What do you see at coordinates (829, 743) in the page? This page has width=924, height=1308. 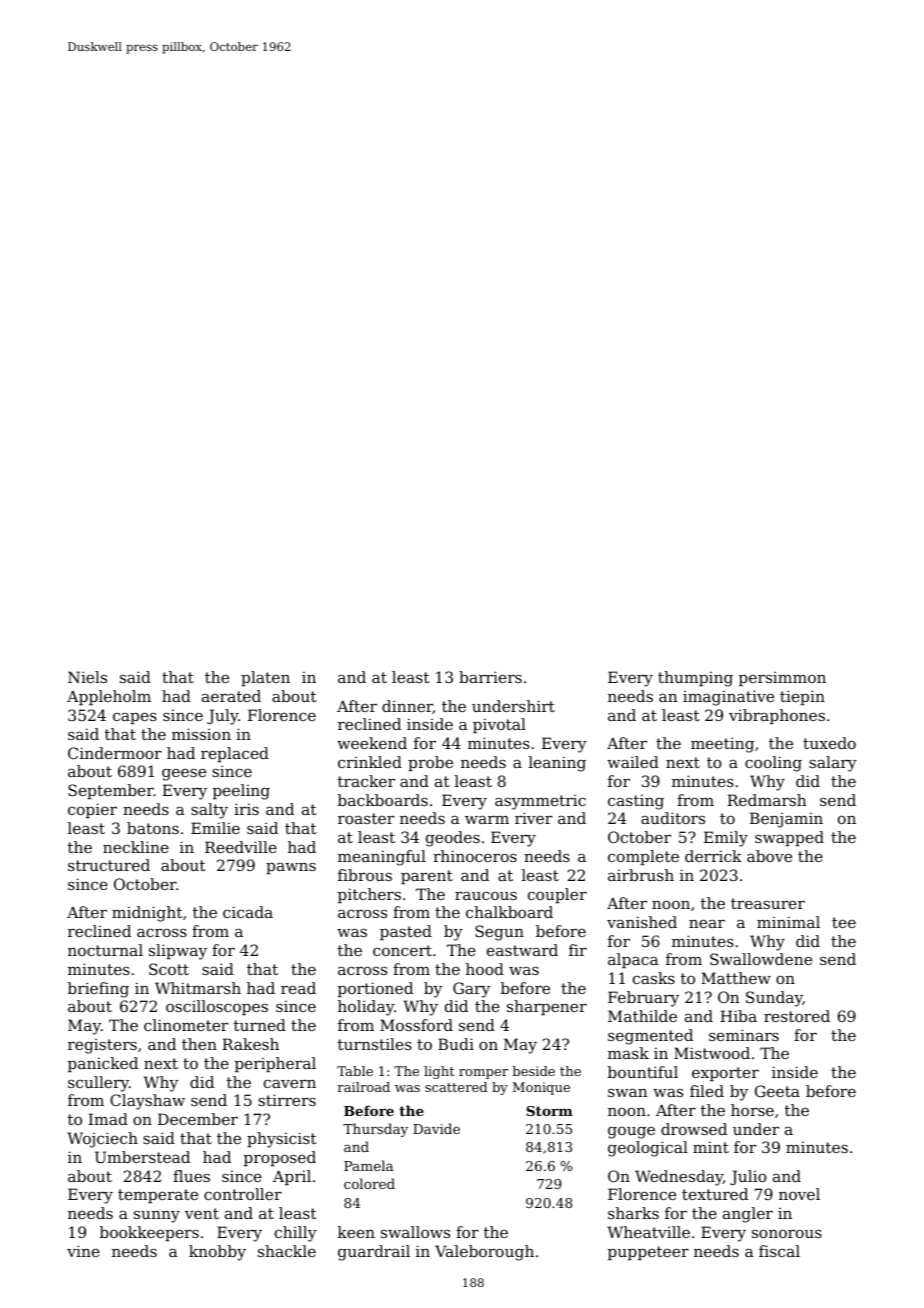 I see `tuxedo` at bounding box center [829, 743].
